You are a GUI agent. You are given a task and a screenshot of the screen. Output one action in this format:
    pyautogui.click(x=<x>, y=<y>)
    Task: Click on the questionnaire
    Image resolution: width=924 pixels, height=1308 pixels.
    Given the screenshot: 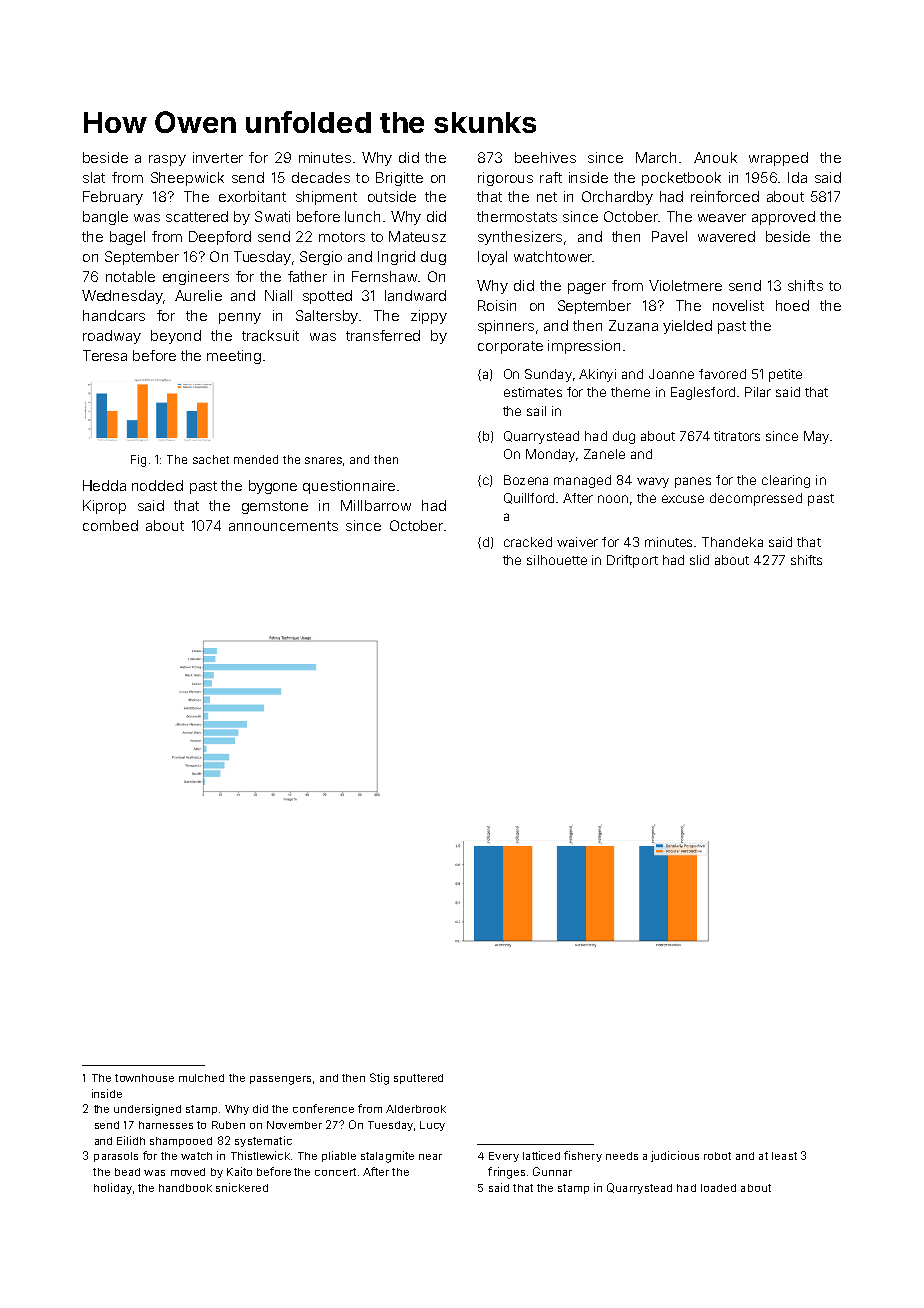 What is the action you would take?
    pyautogui.click(x=349, y=487)
